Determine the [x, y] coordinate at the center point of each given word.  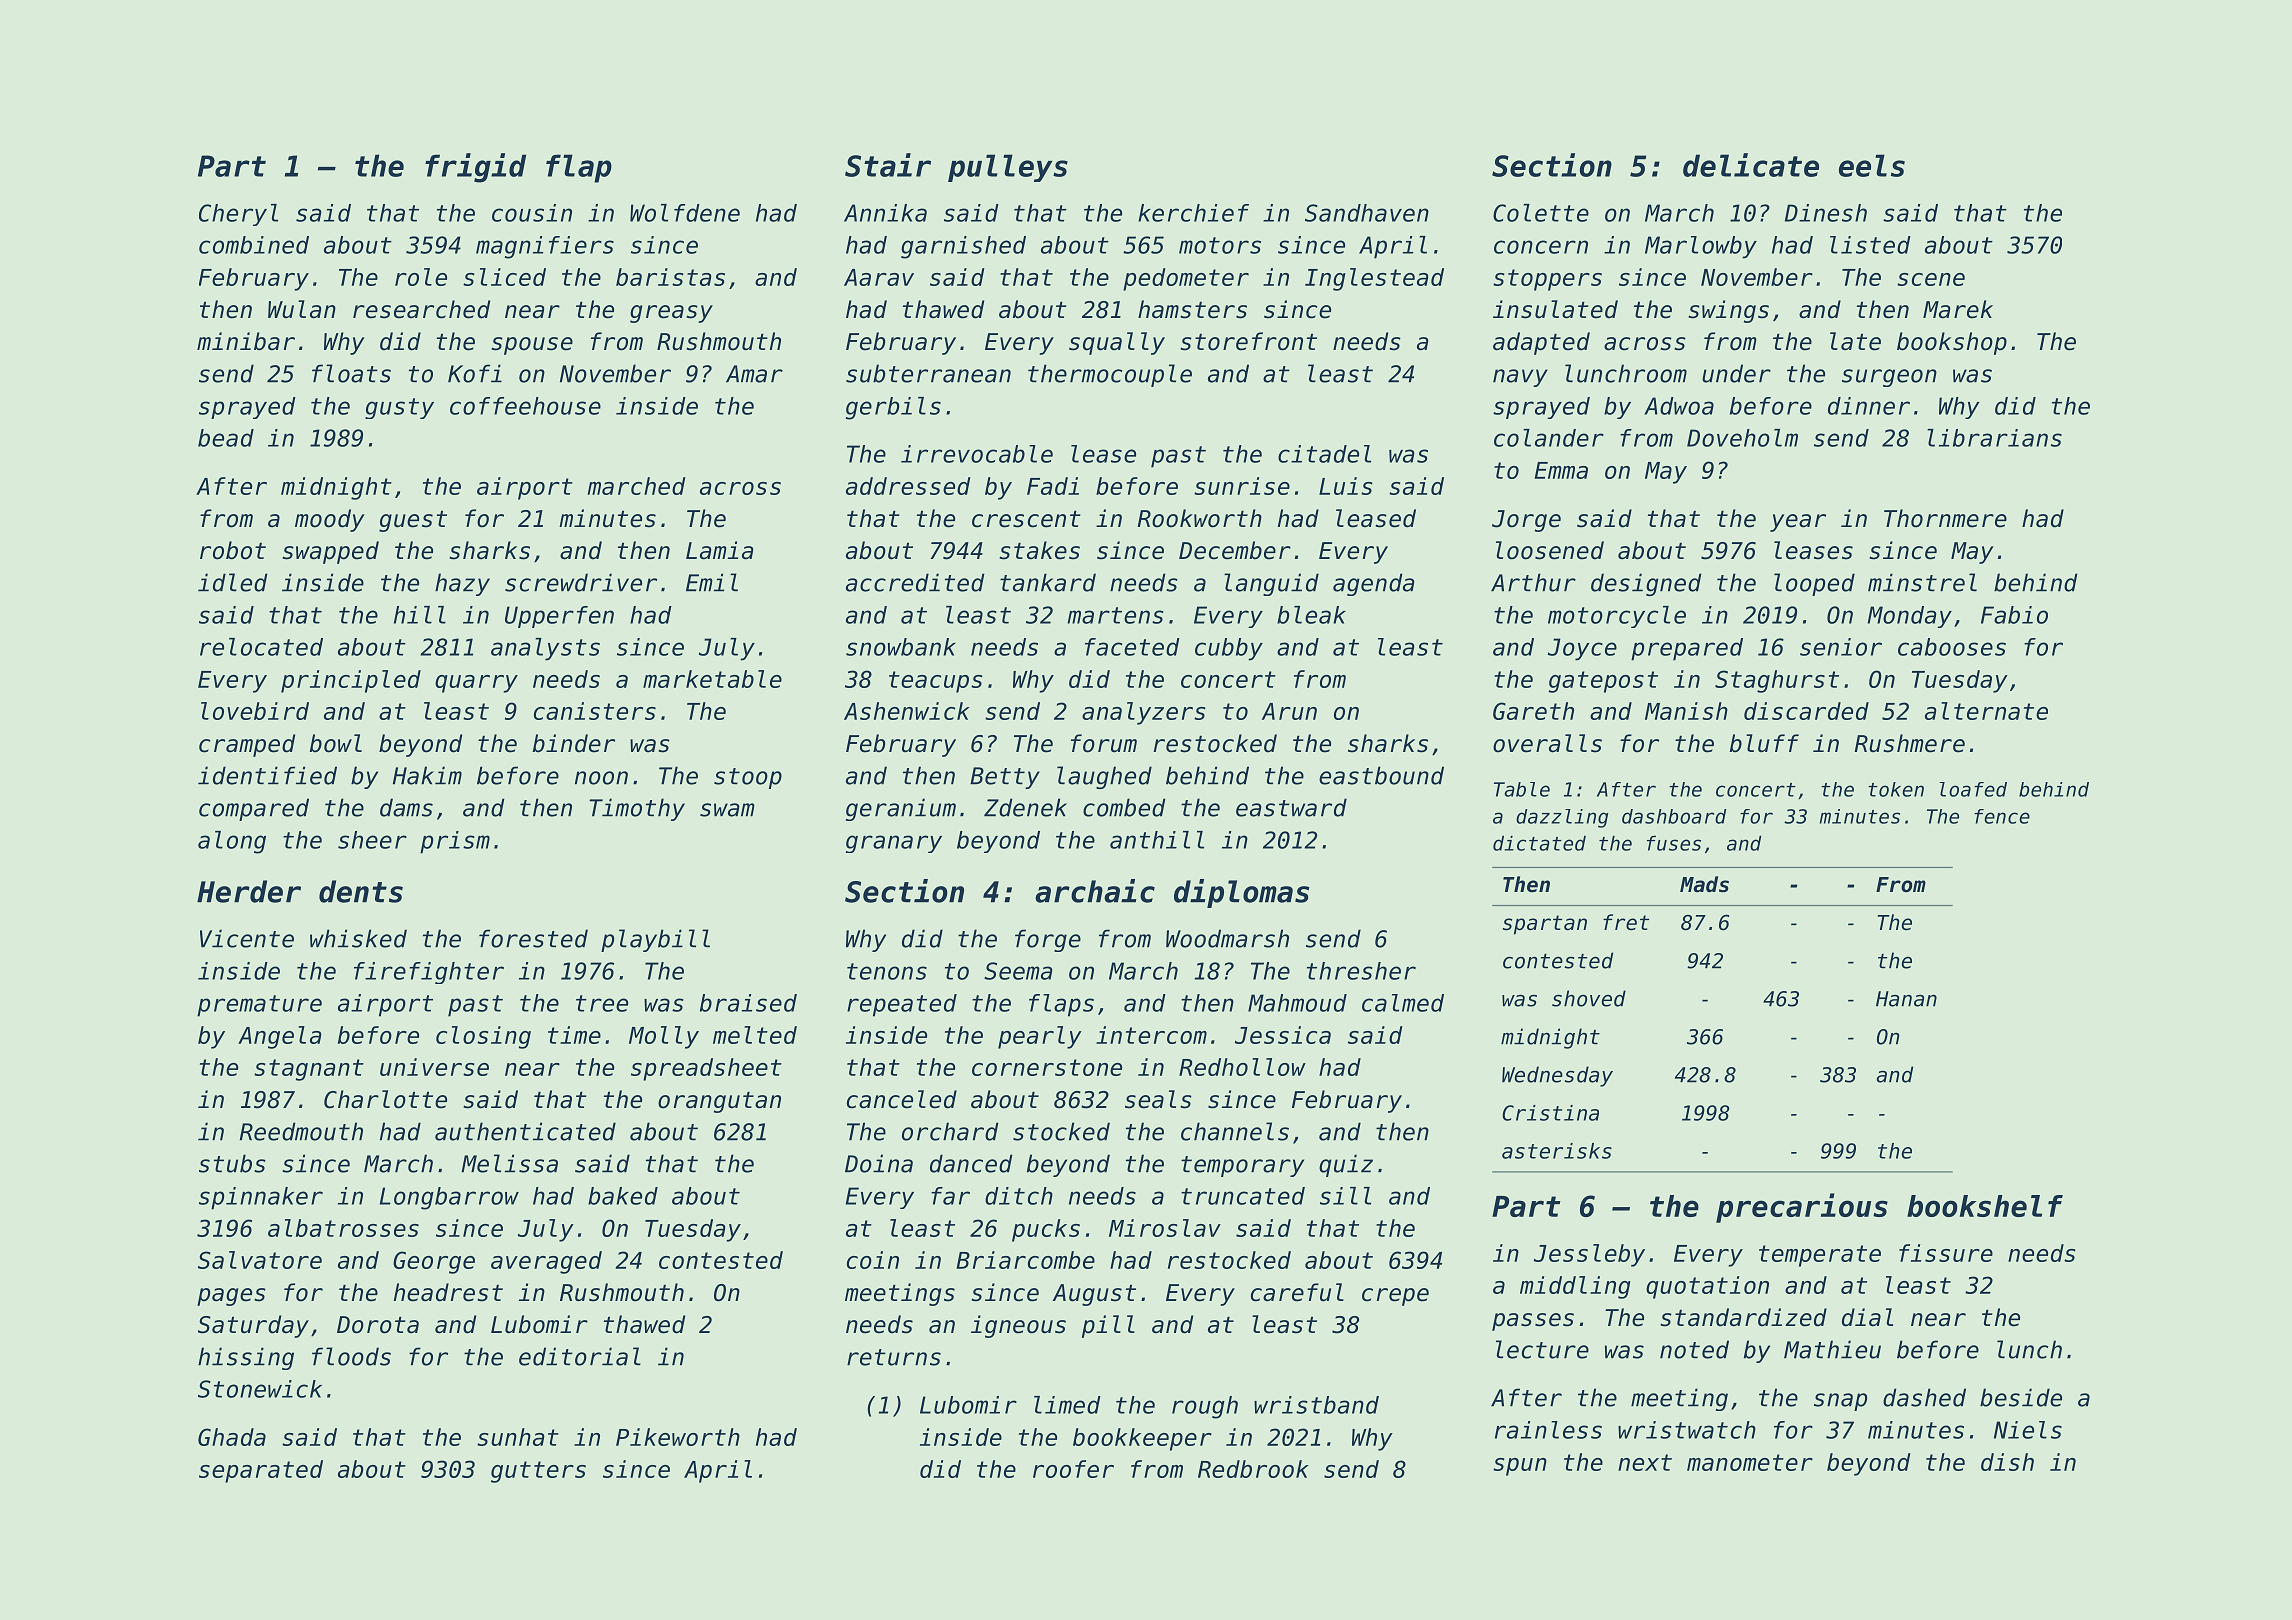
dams [406, 807]
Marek [1958, 309]
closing [483, 1037]
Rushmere [1909, 743]
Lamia [720, 550]
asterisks [1557, 1151]
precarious [1802, 1208]
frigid [475, 168]
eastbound [1381, 775]
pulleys [1008, 168]
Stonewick [260, 1389]
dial [1867, 1317]
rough [1205, 1407]
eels [1872, 165]
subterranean [928, 373]
